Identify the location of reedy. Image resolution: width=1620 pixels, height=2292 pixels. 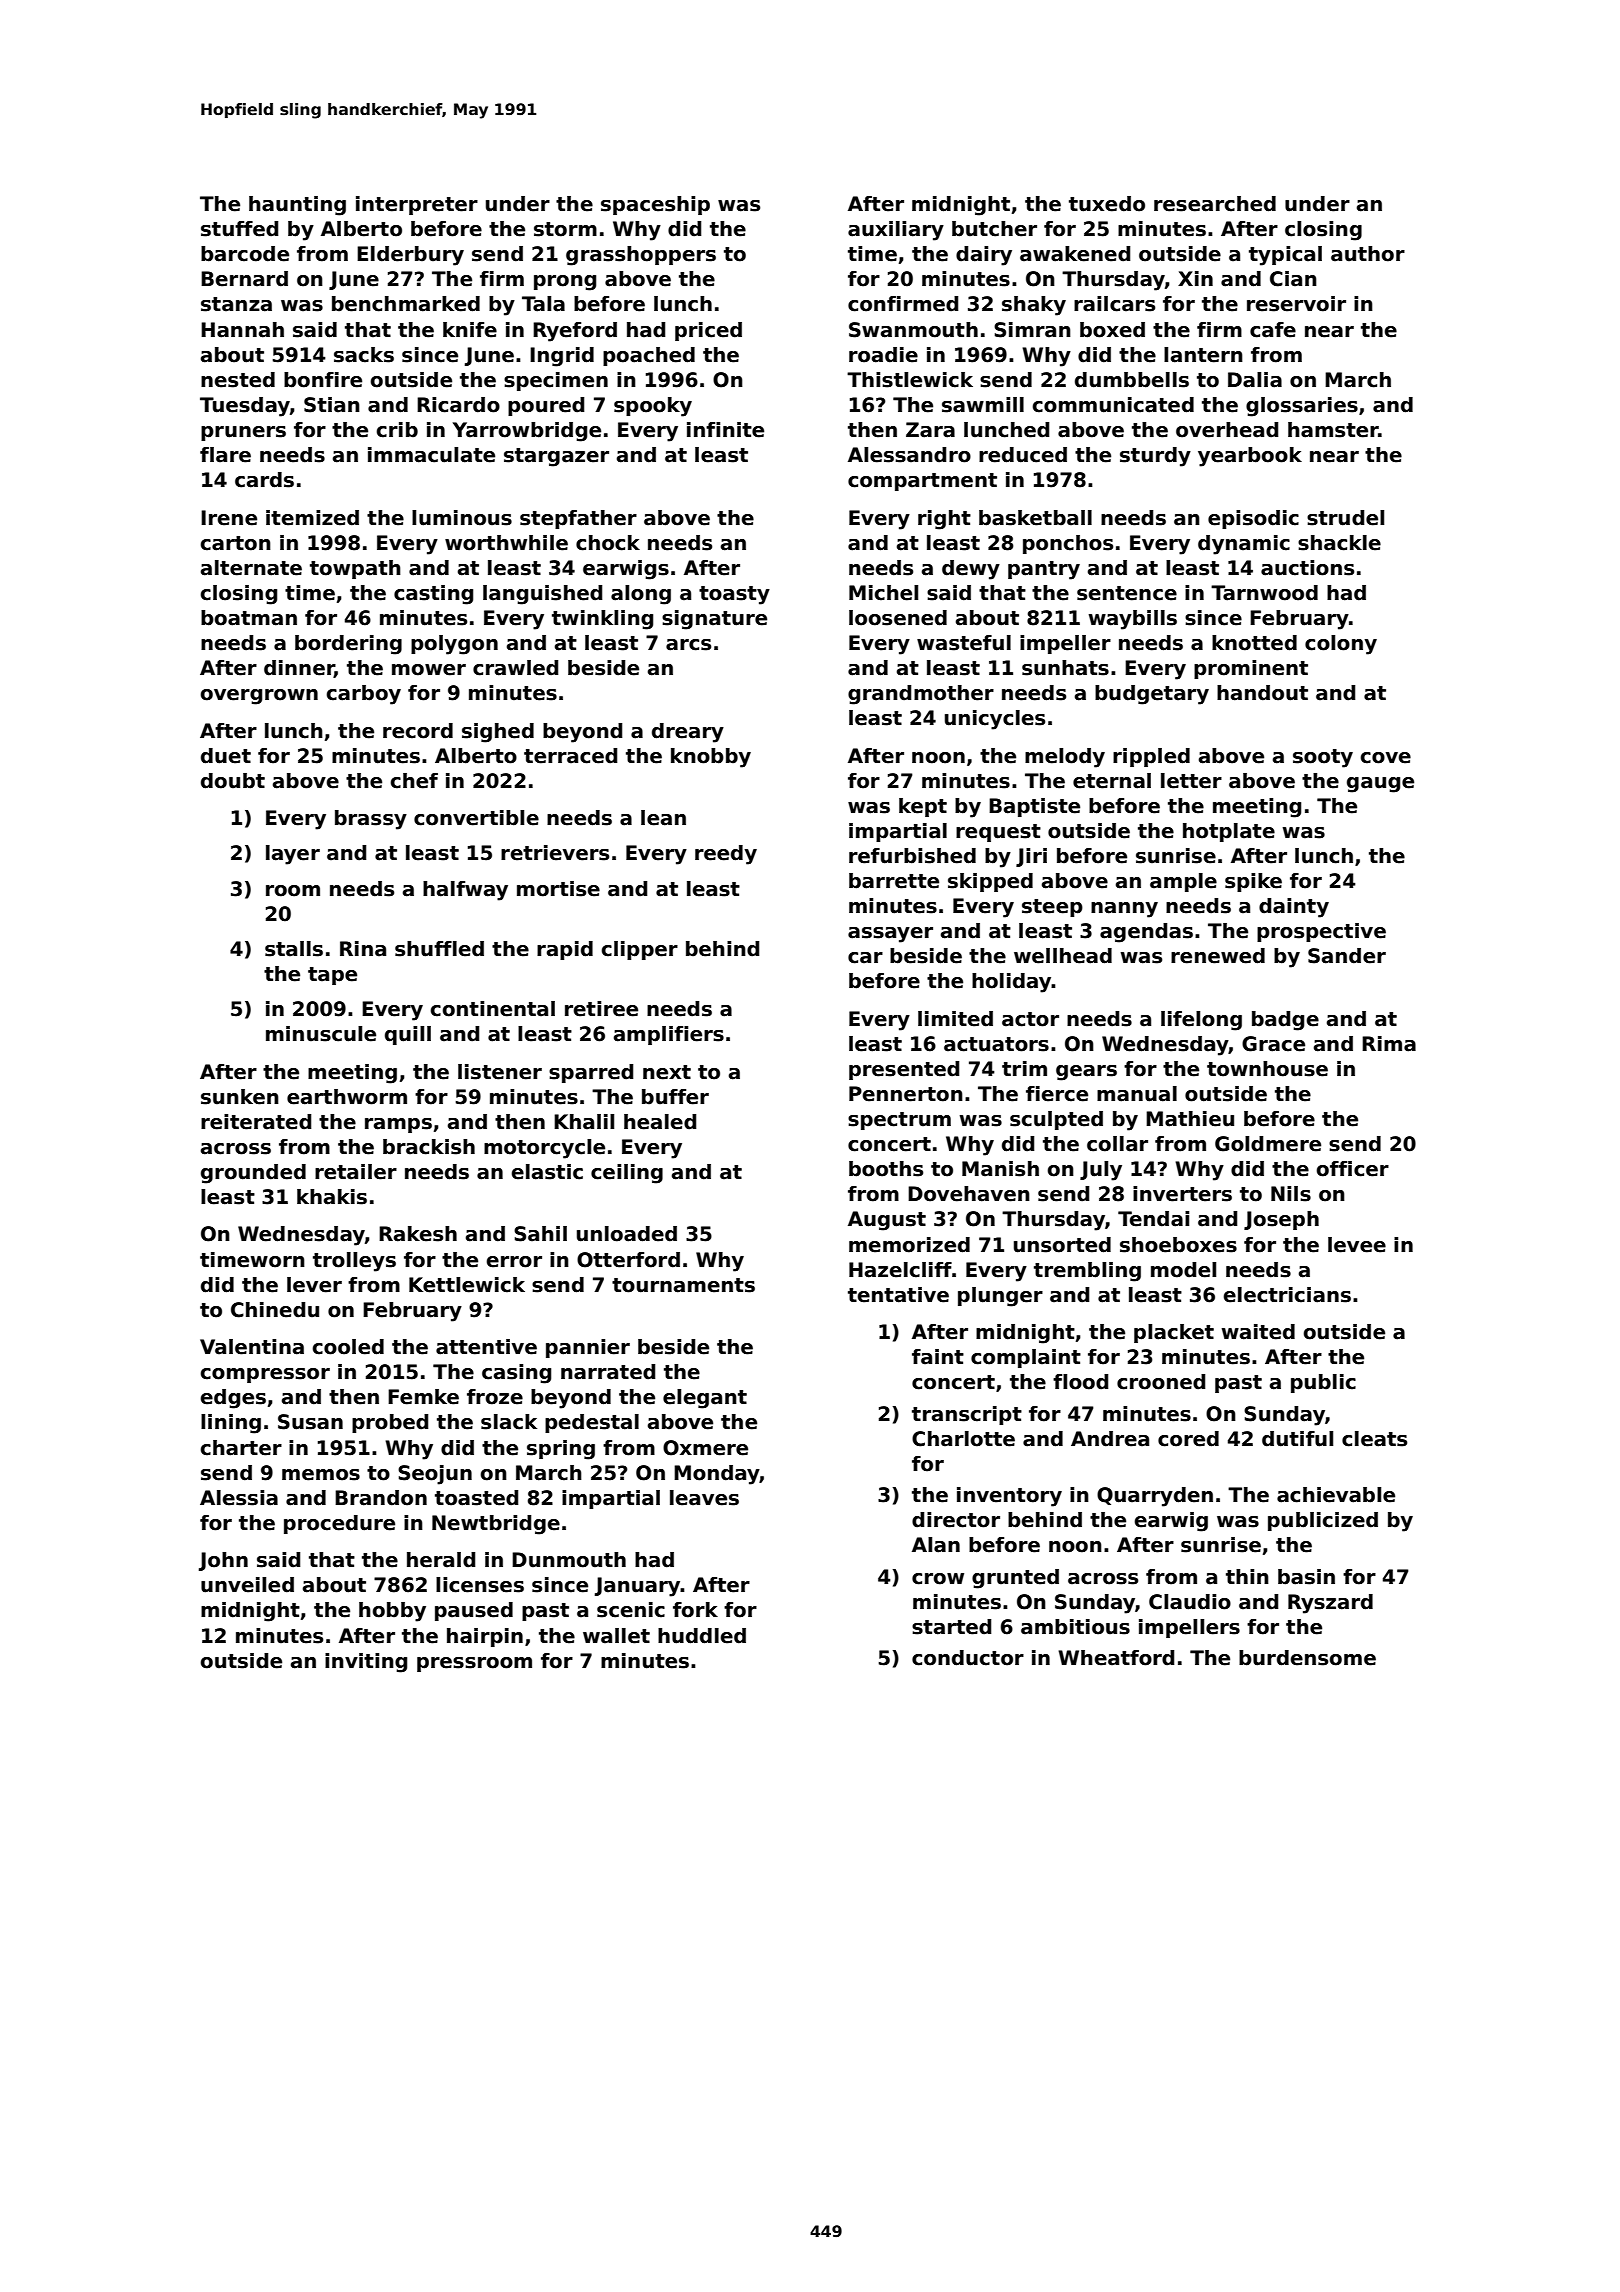
(726, 855).
